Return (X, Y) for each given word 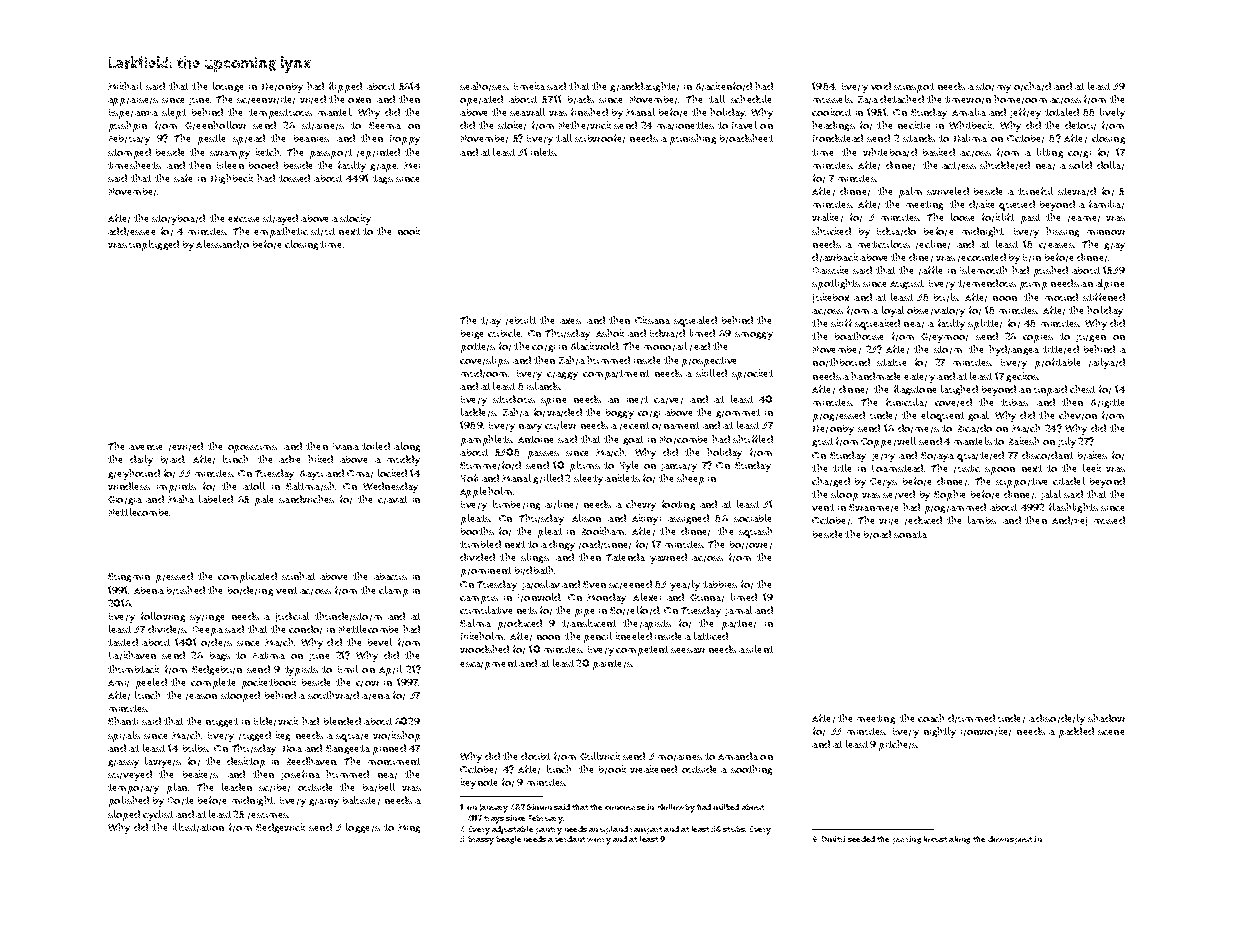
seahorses (484, 86)
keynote (479, 783)
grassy (123, 764)
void (881, 86)
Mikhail (125, 86)
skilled (711, 373)
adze (289, 459)
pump (1033, 286)
